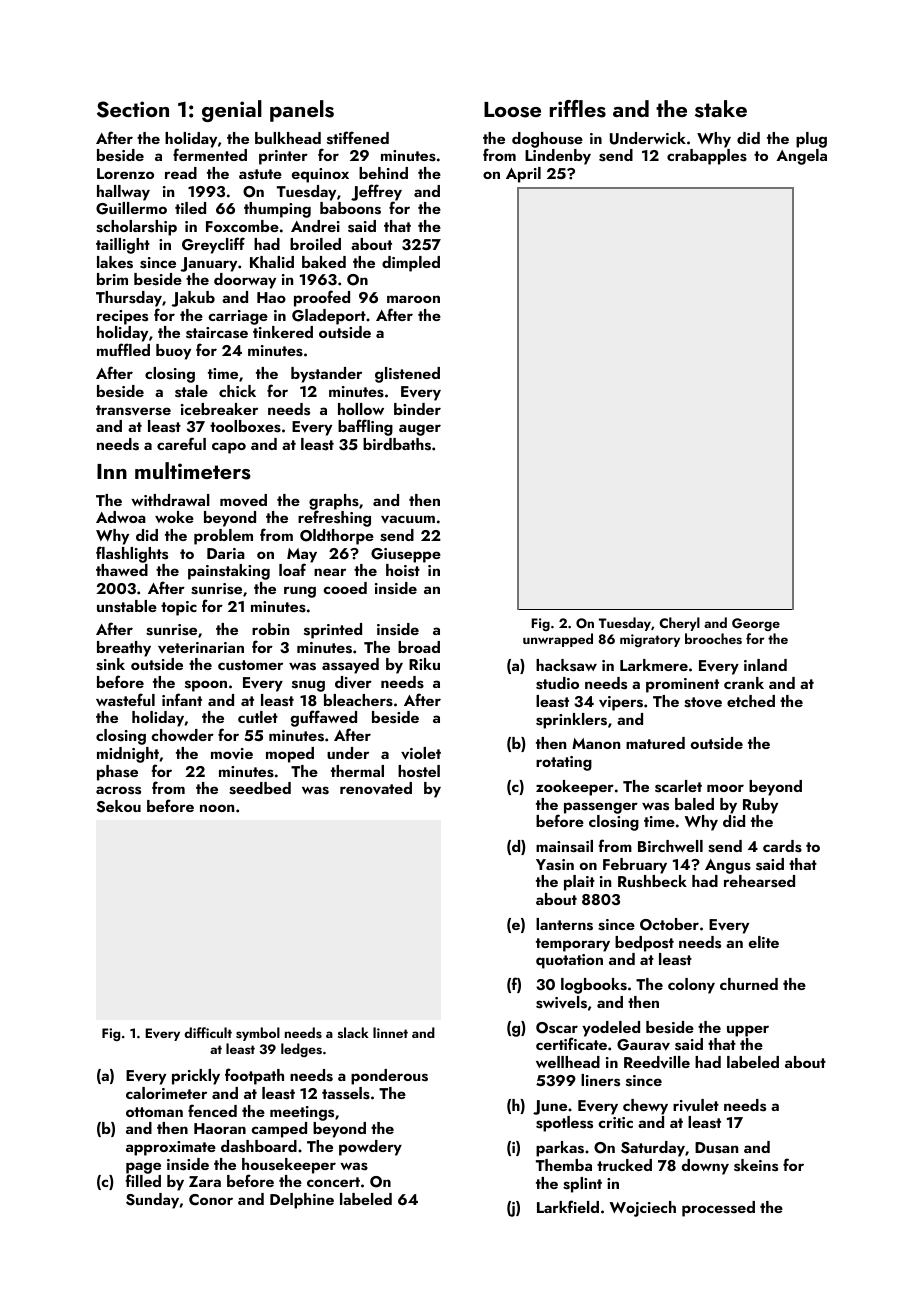  Describe the element at coordinates (245, 281) in the page. I see `doorway` at that location.
